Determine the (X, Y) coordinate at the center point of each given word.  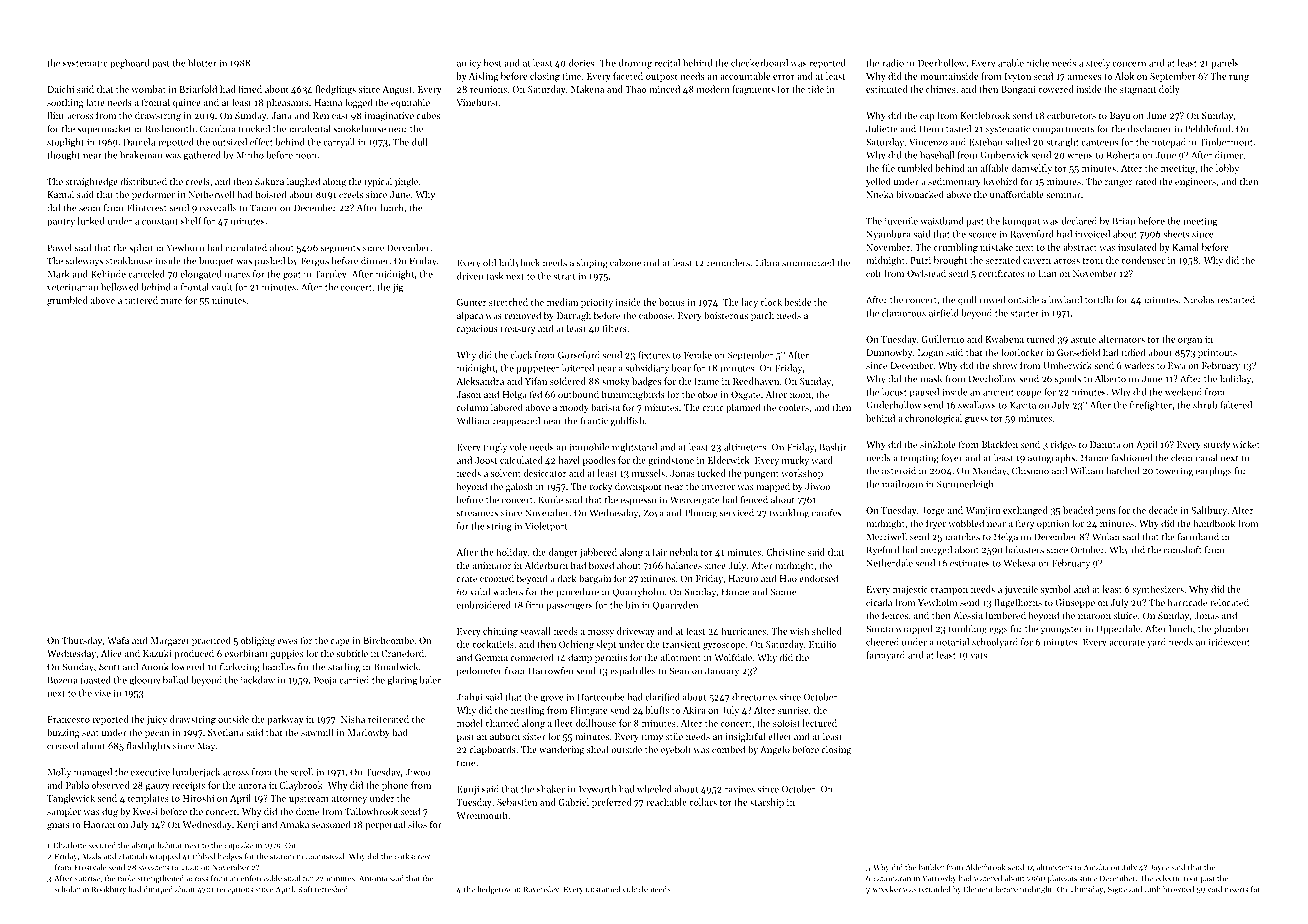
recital (667, 63)
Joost (486, 460)
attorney (349, 800)
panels (1225, 64)
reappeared (516, 422)
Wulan (1106, 537)
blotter (202, 63)
